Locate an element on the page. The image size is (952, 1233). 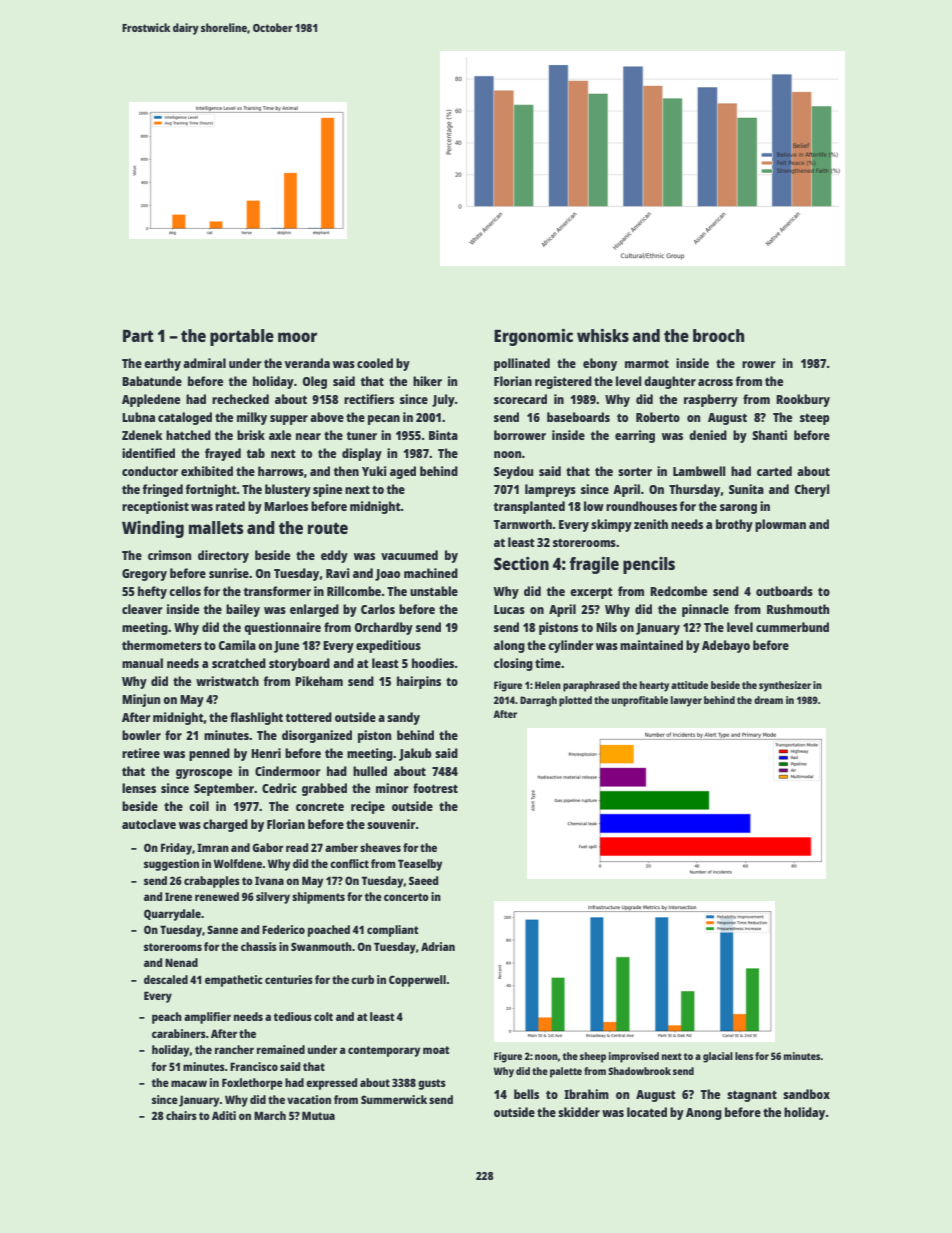
chairs is located at coordinates (181, 1115).
